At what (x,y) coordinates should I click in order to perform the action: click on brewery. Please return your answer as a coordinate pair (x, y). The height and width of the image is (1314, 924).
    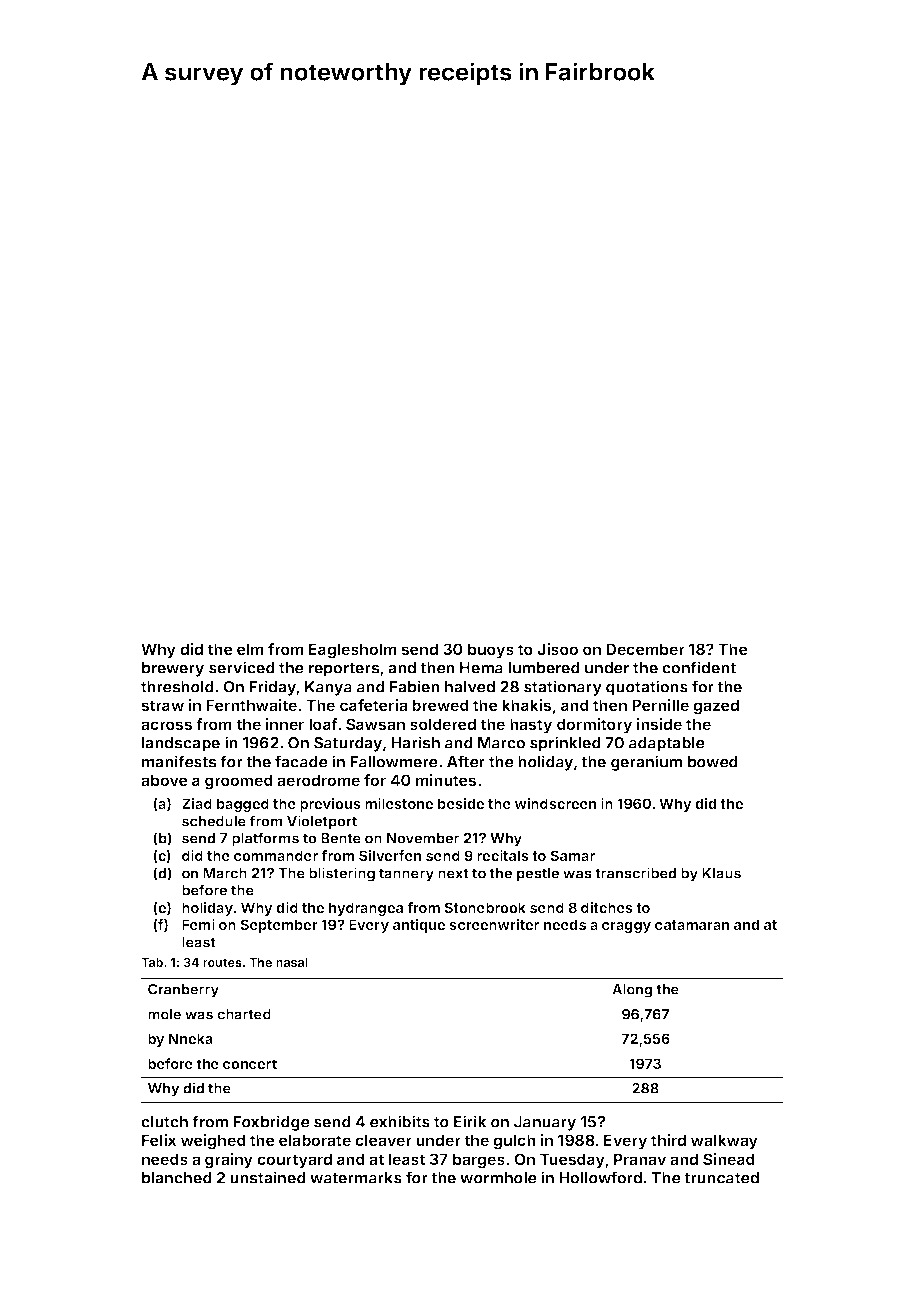
    Looking at the image, I should click on (173, 669).
